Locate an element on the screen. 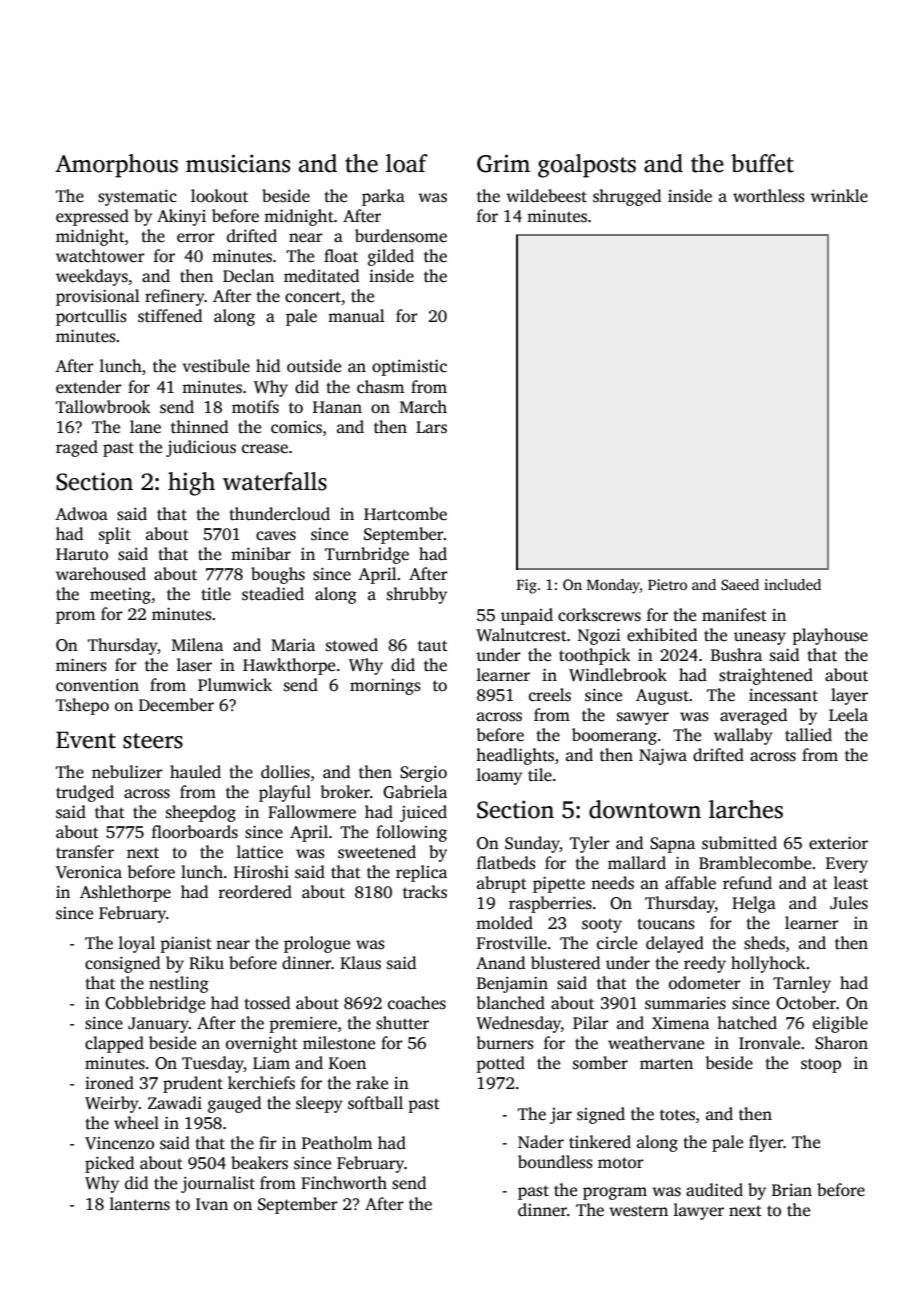 This screenshot has height=1314, width=924. Najwa is located at coordinates (663, 756).
